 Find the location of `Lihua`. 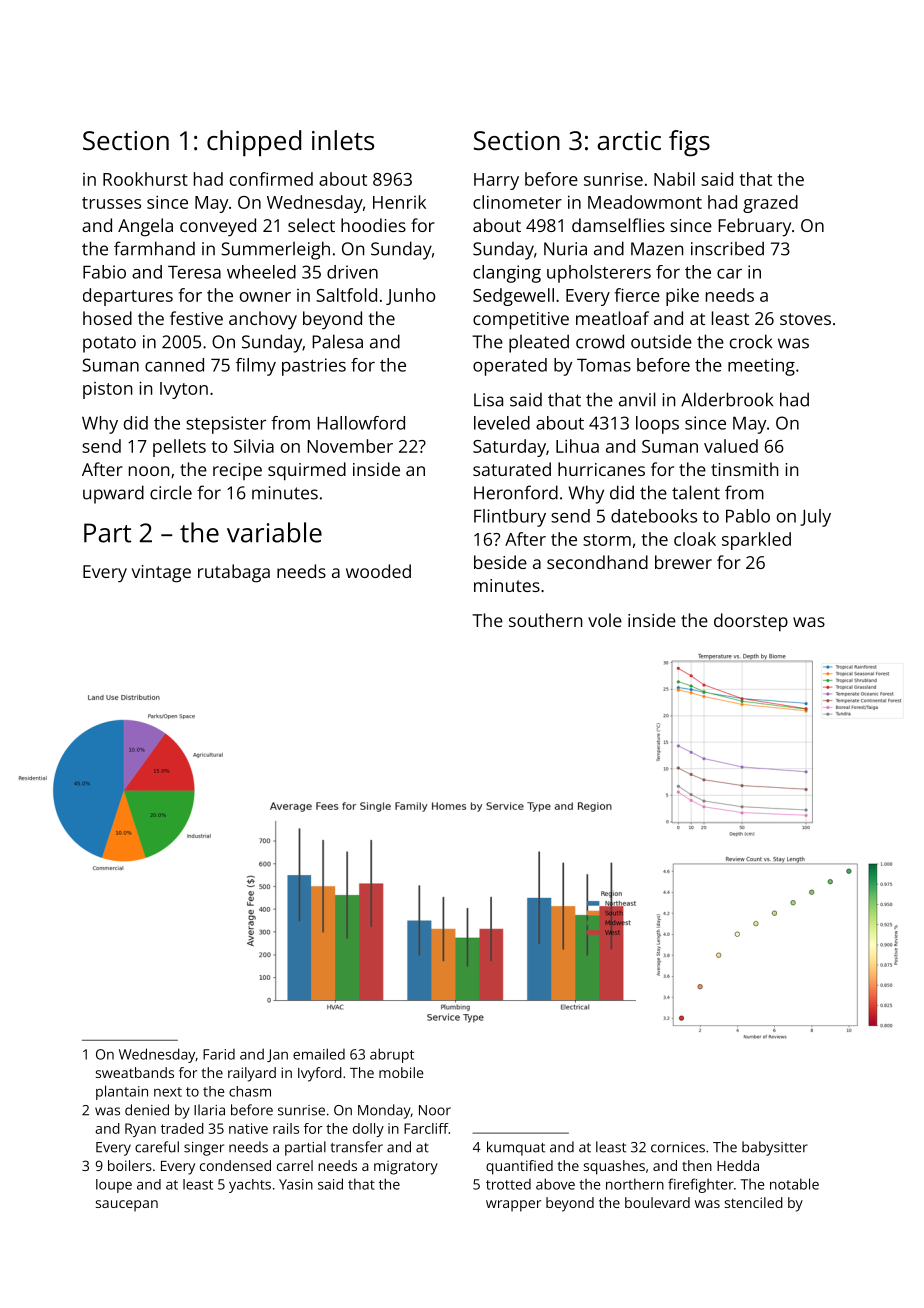

Lihua is located at coordinates (577, 446).
